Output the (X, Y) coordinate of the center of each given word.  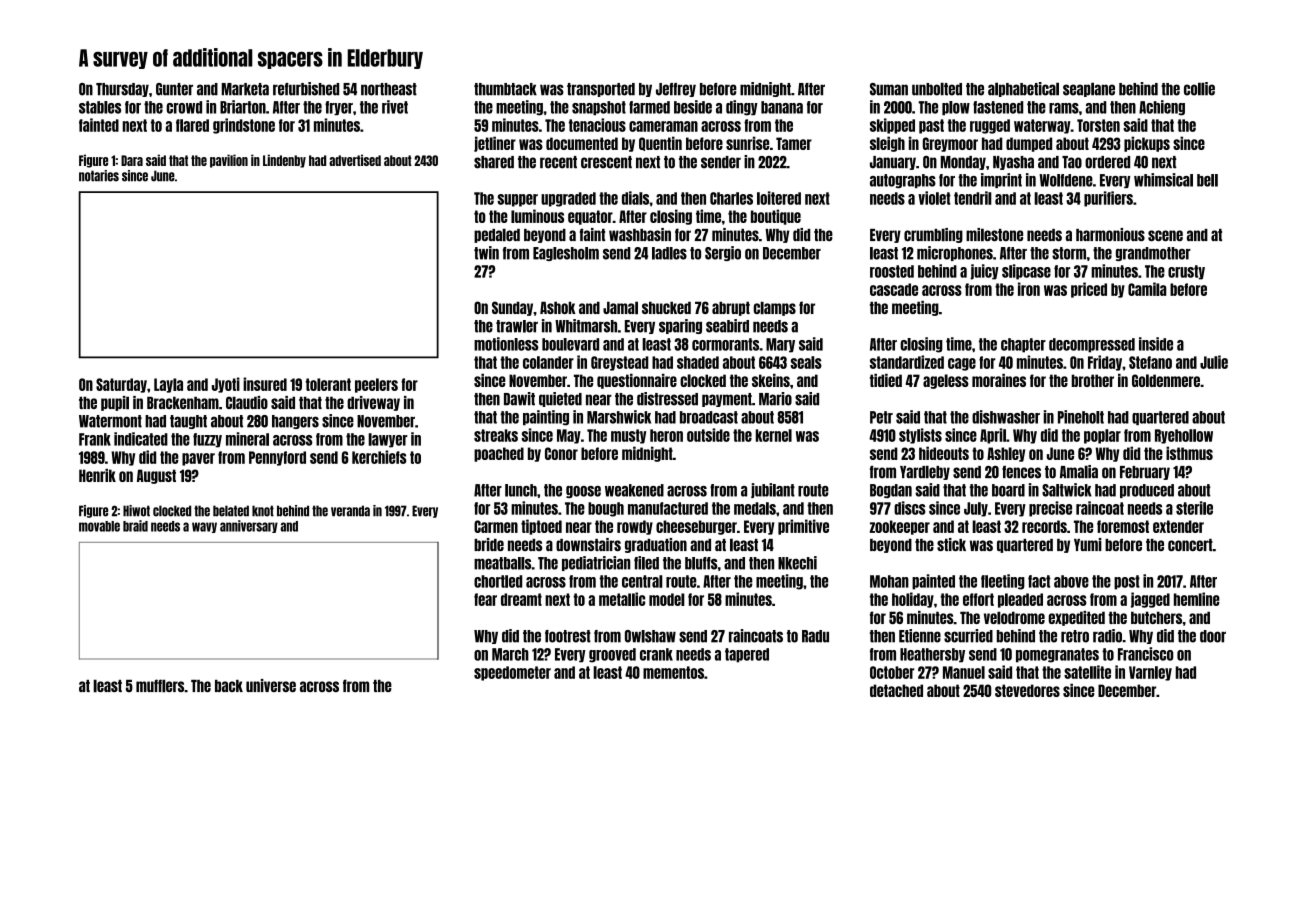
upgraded (568, 199)
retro (1075, 636)
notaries (99, 176)
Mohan (889, 581)
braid (135, 526)
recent (558, 162)
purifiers (1108, 199)
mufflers (160, 686)
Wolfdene (1066, 180)
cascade (894, 289)
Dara (132, 160)
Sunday (512, 308)
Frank (95, 439)
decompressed (1092, 345)
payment (727, 400)
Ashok (558, 307)
